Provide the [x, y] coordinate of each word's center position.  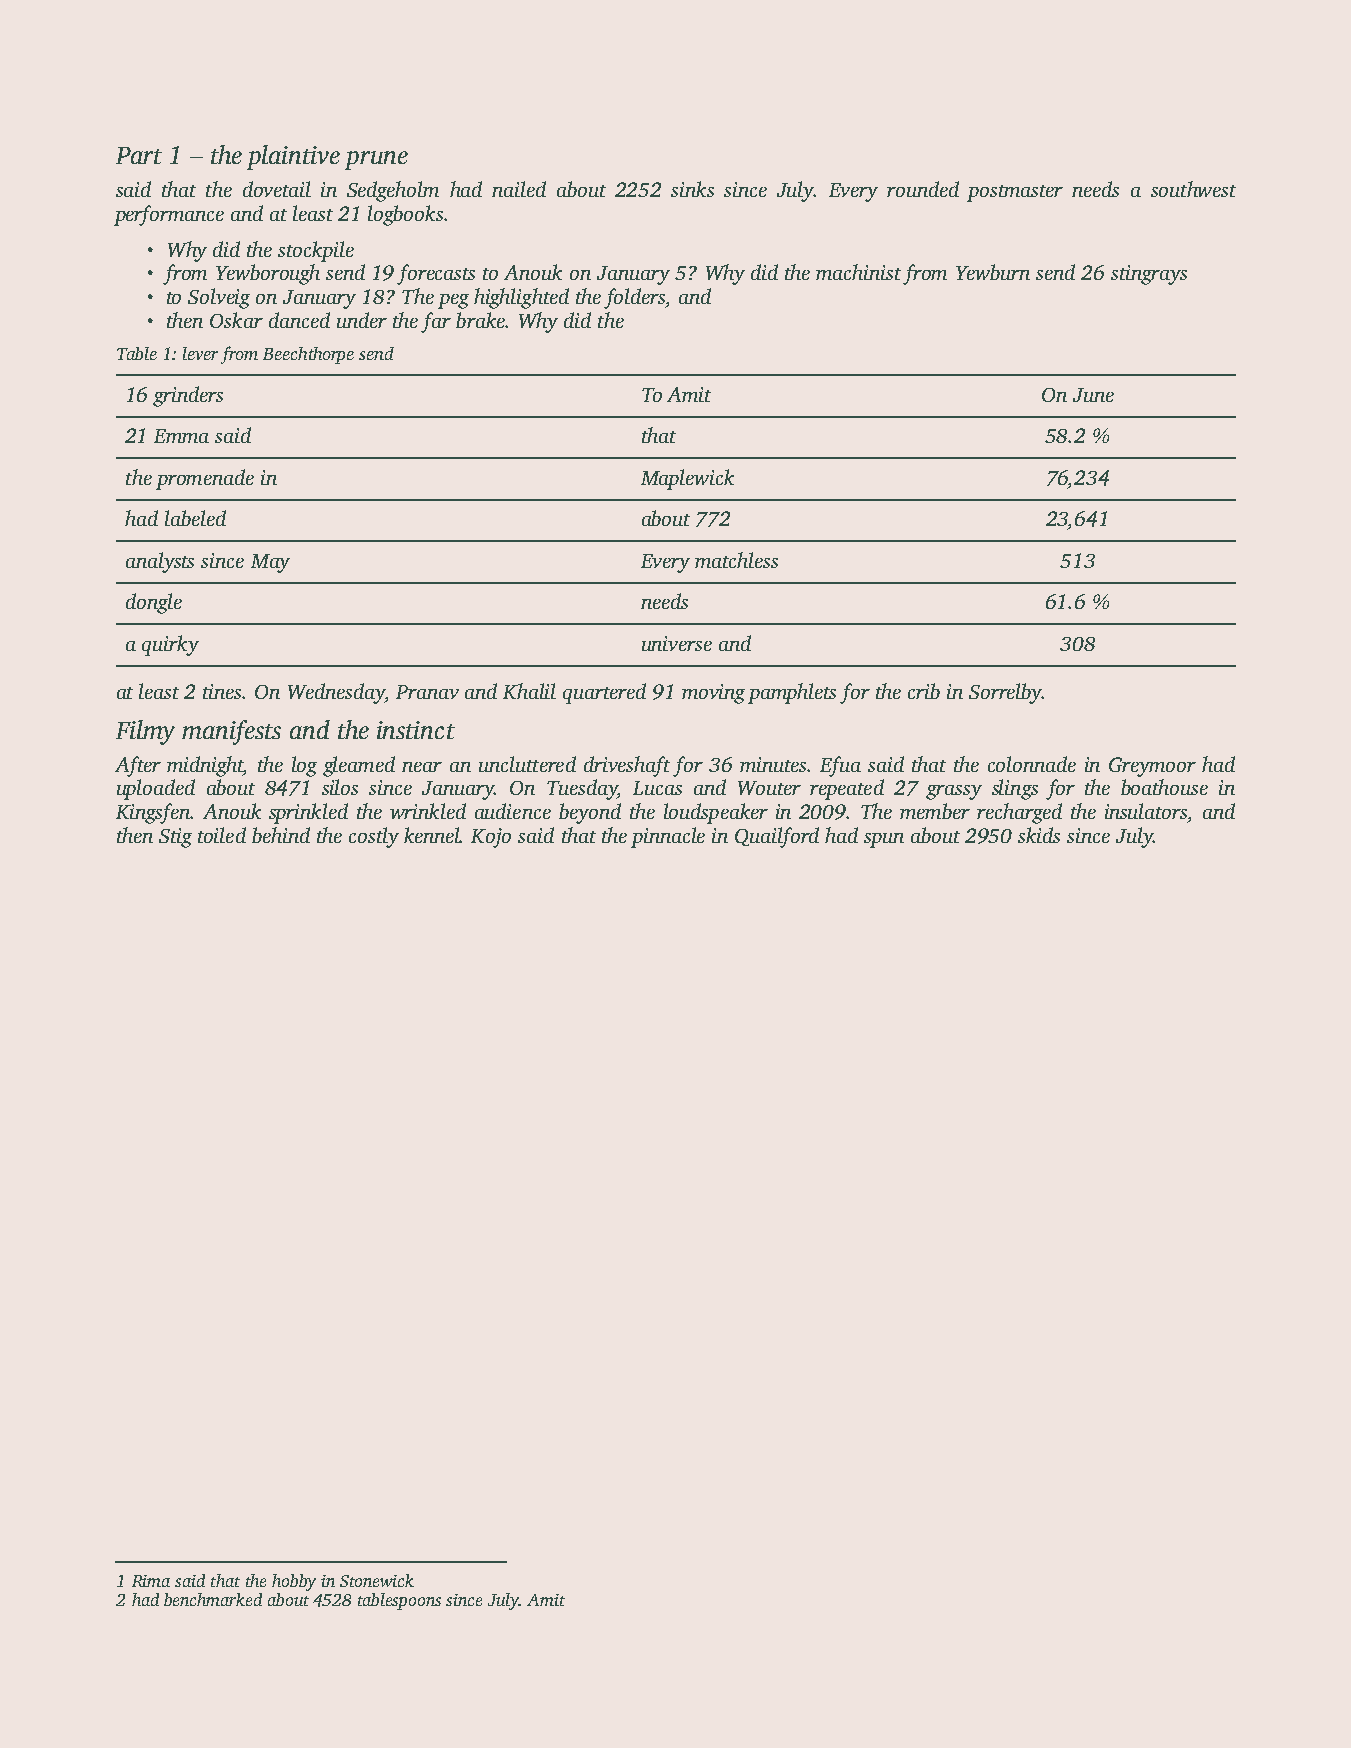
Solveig [219, 298]
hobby [294, 1582]
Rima [151, 1581]
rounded [923, 189]
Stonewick [377, 1580]
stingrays [1149, 275]
